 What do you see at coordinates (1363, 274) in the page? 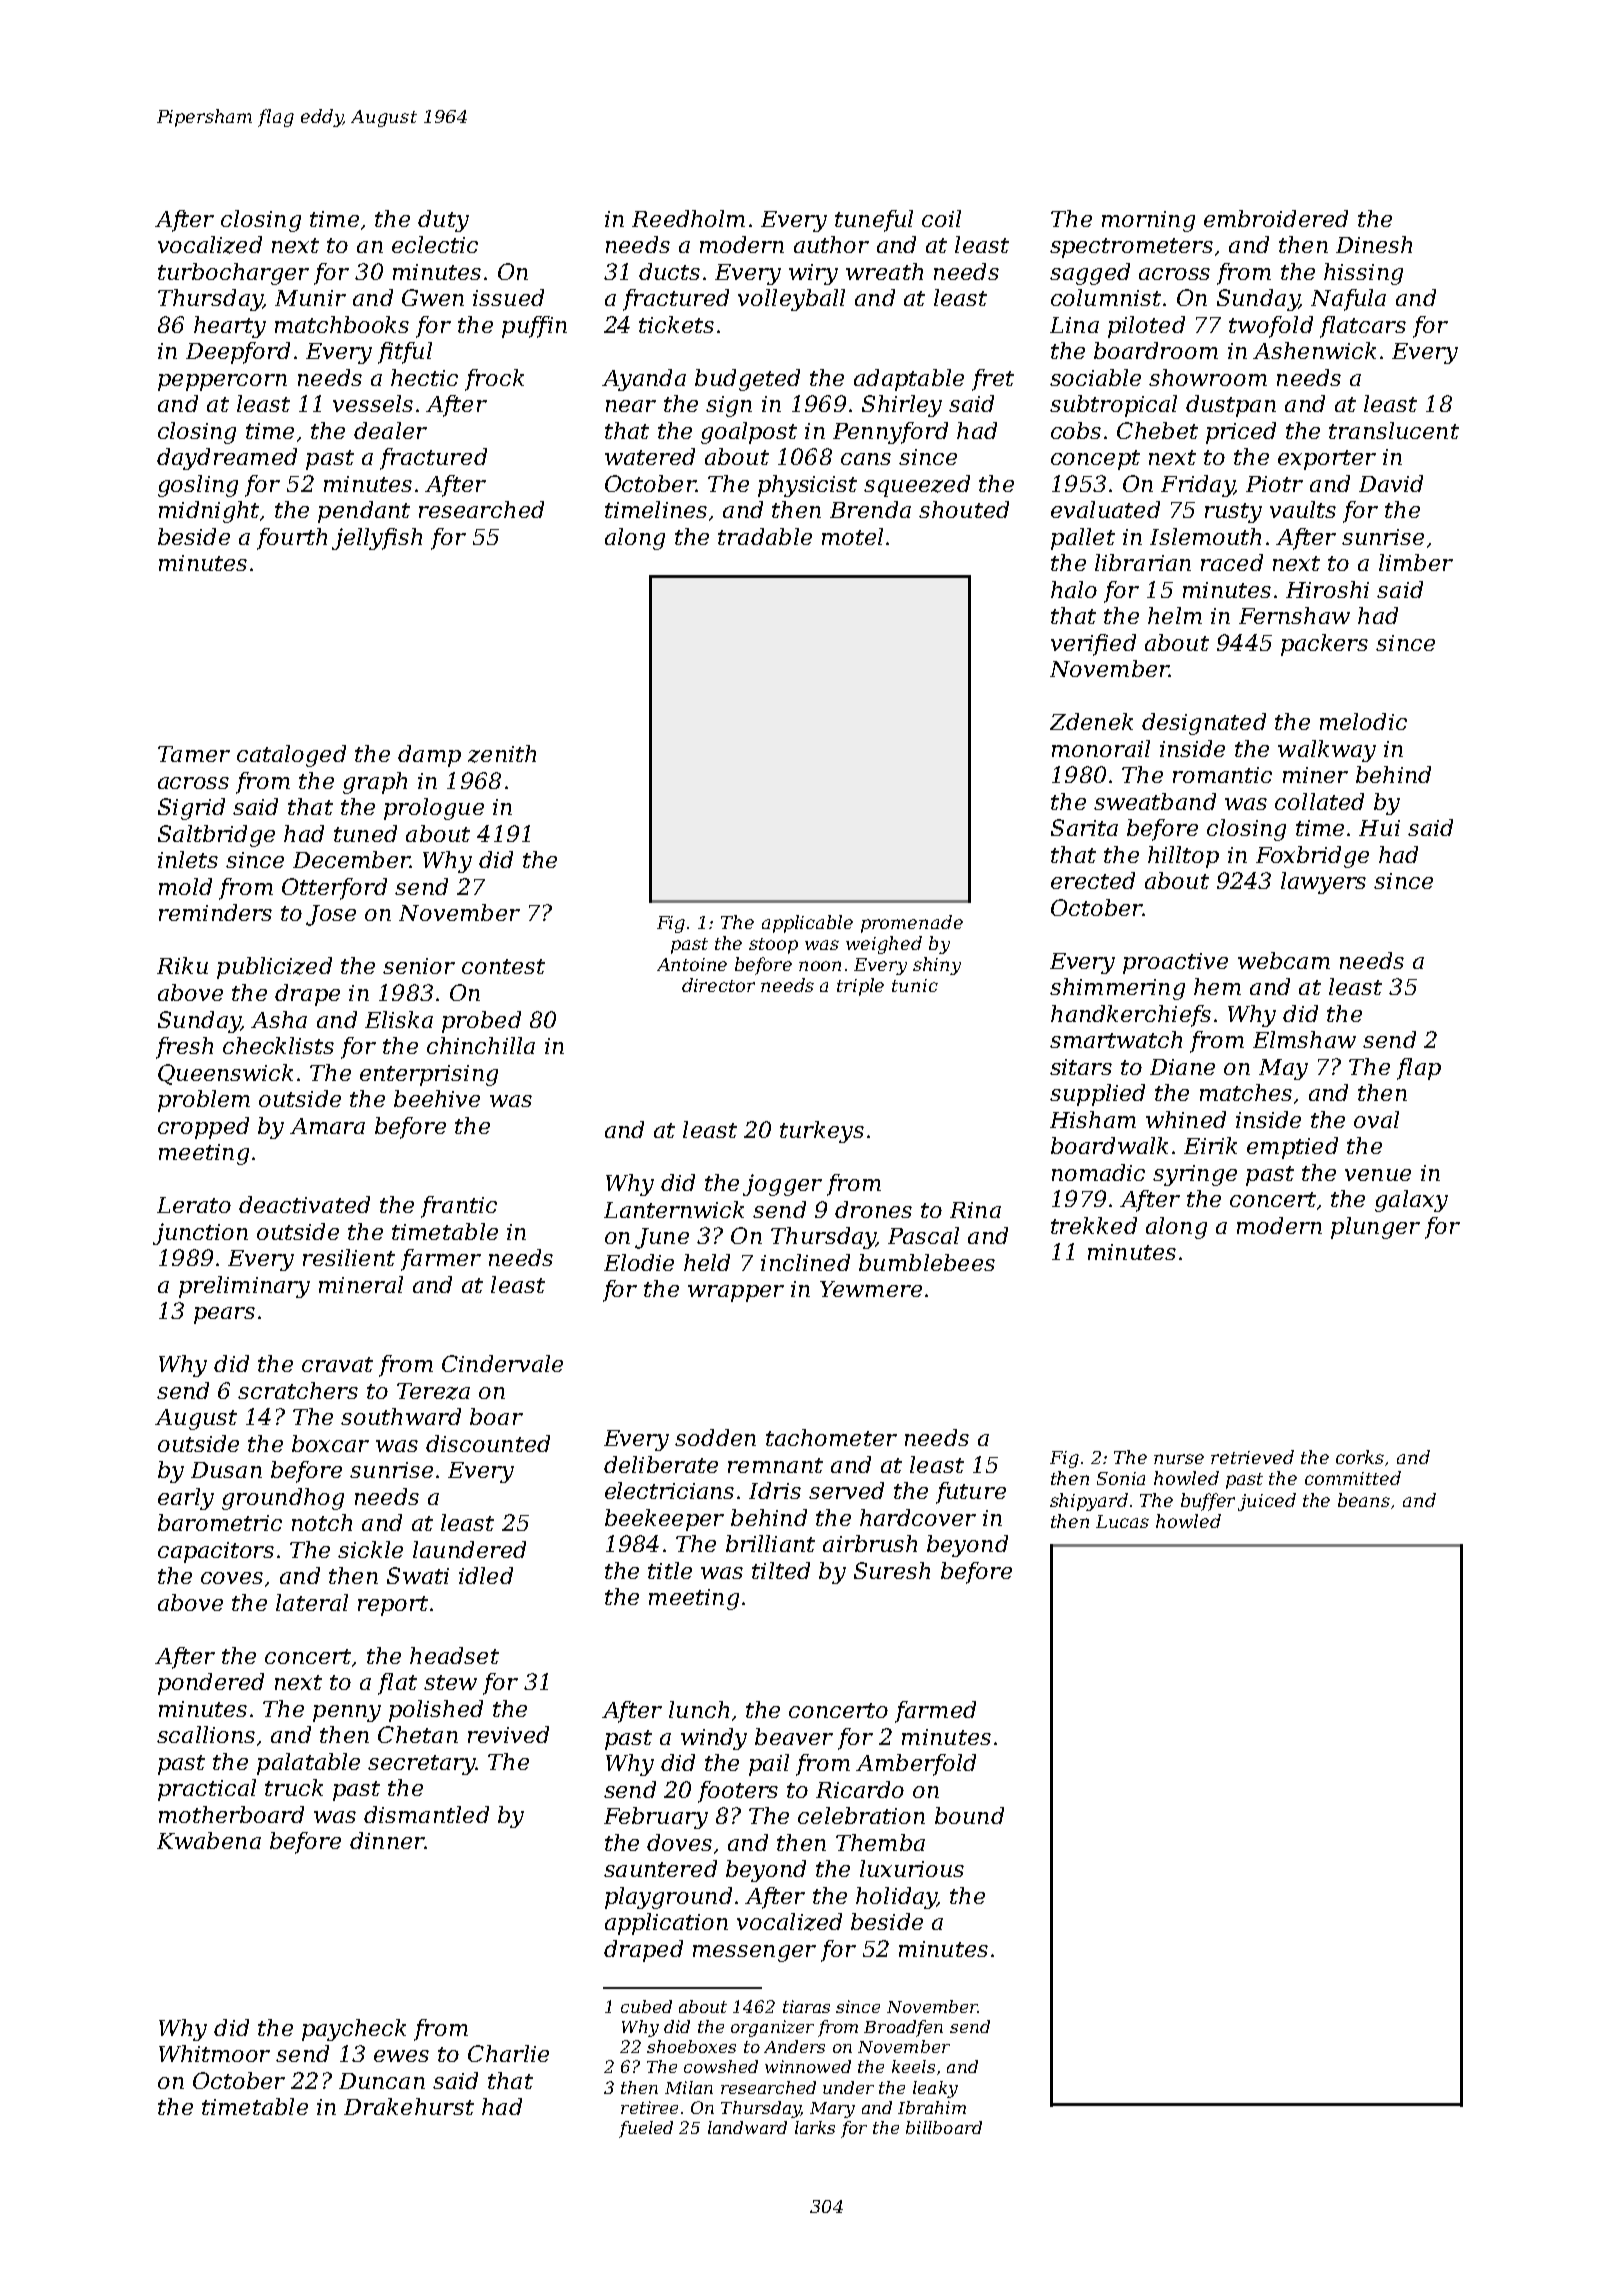
I see `hissing` at bounding box center [1363, 274].
